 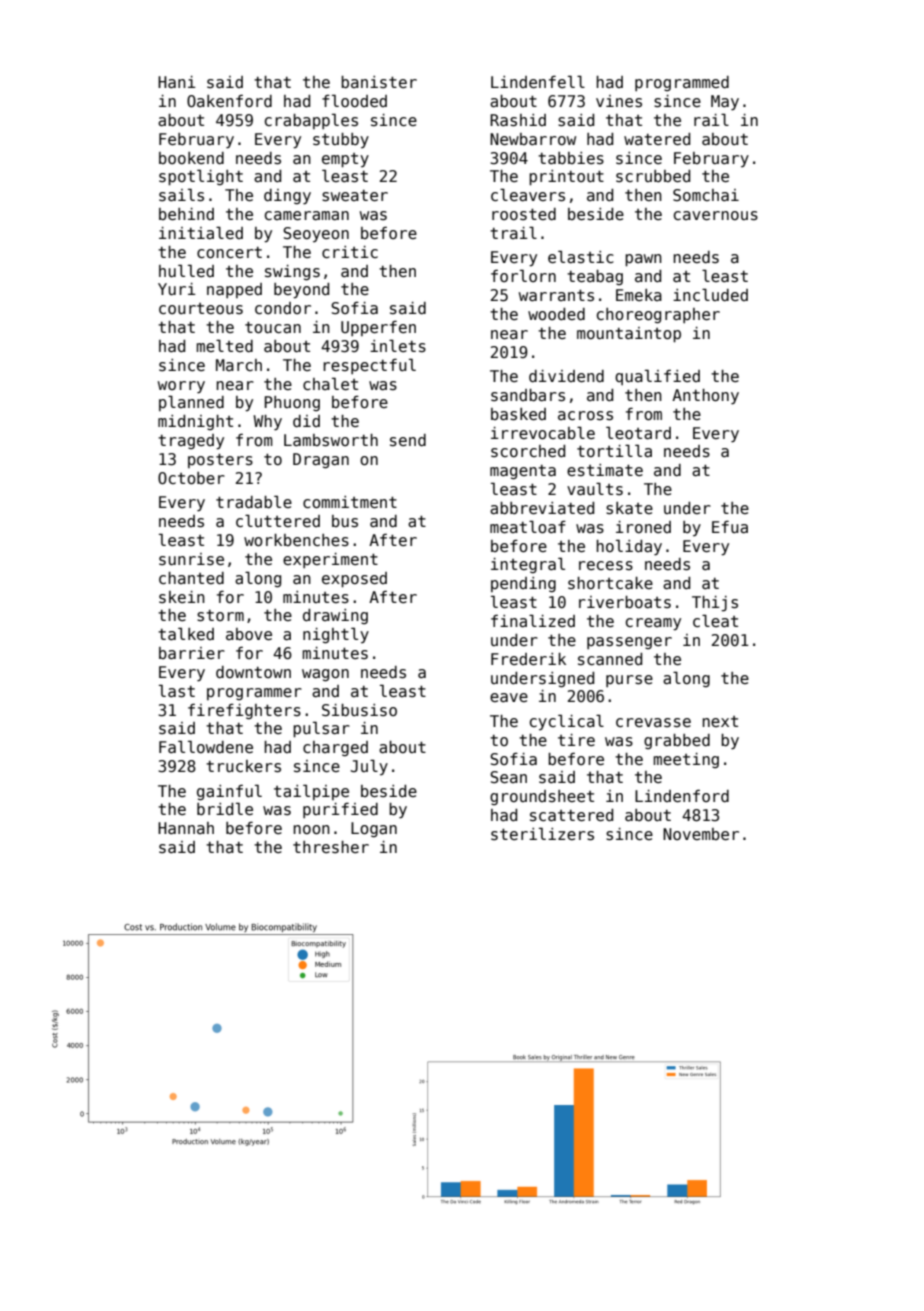 What do you see at coordinates (682, 83) in the document?
I see `programmed` at bounding box center [682, 83].
